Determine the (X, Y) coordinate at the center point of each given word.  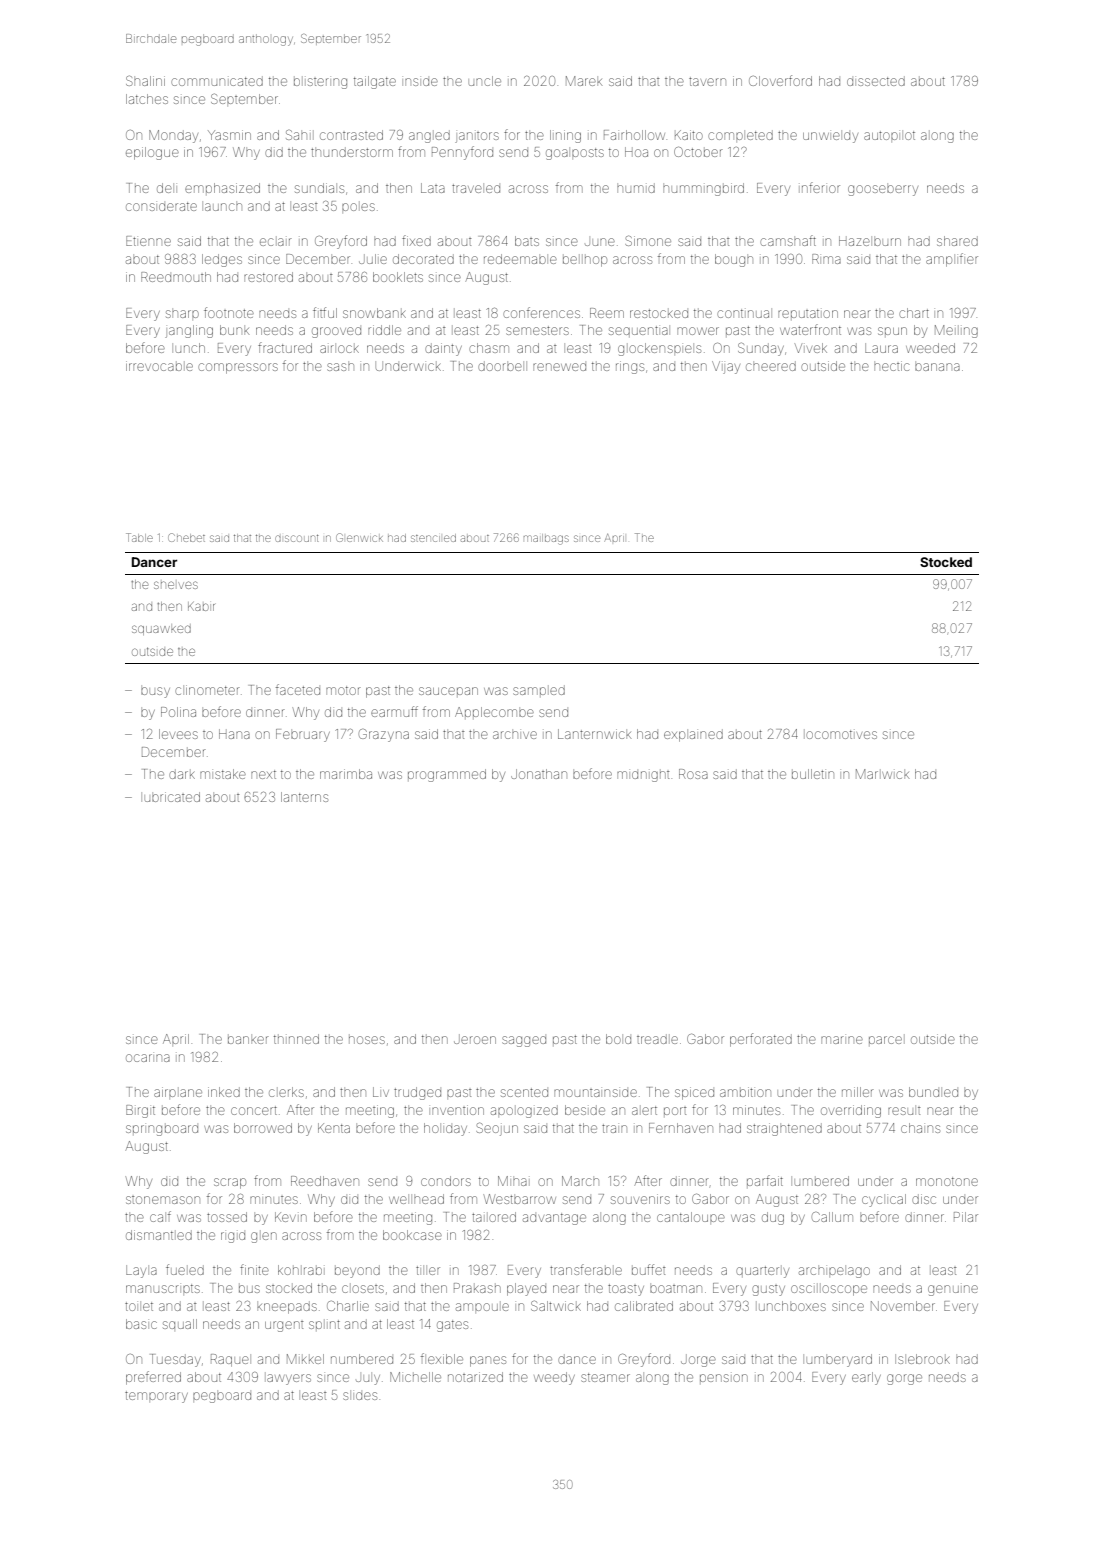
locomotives (841, 734)
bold (618, 1039)
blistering (320, 83)
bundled (933, 1092)
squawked (161, 630)
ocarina (148, 1058)
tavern (707, 81)
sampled (539, 690)
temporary (156, 1397)
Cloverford (780, 80)
